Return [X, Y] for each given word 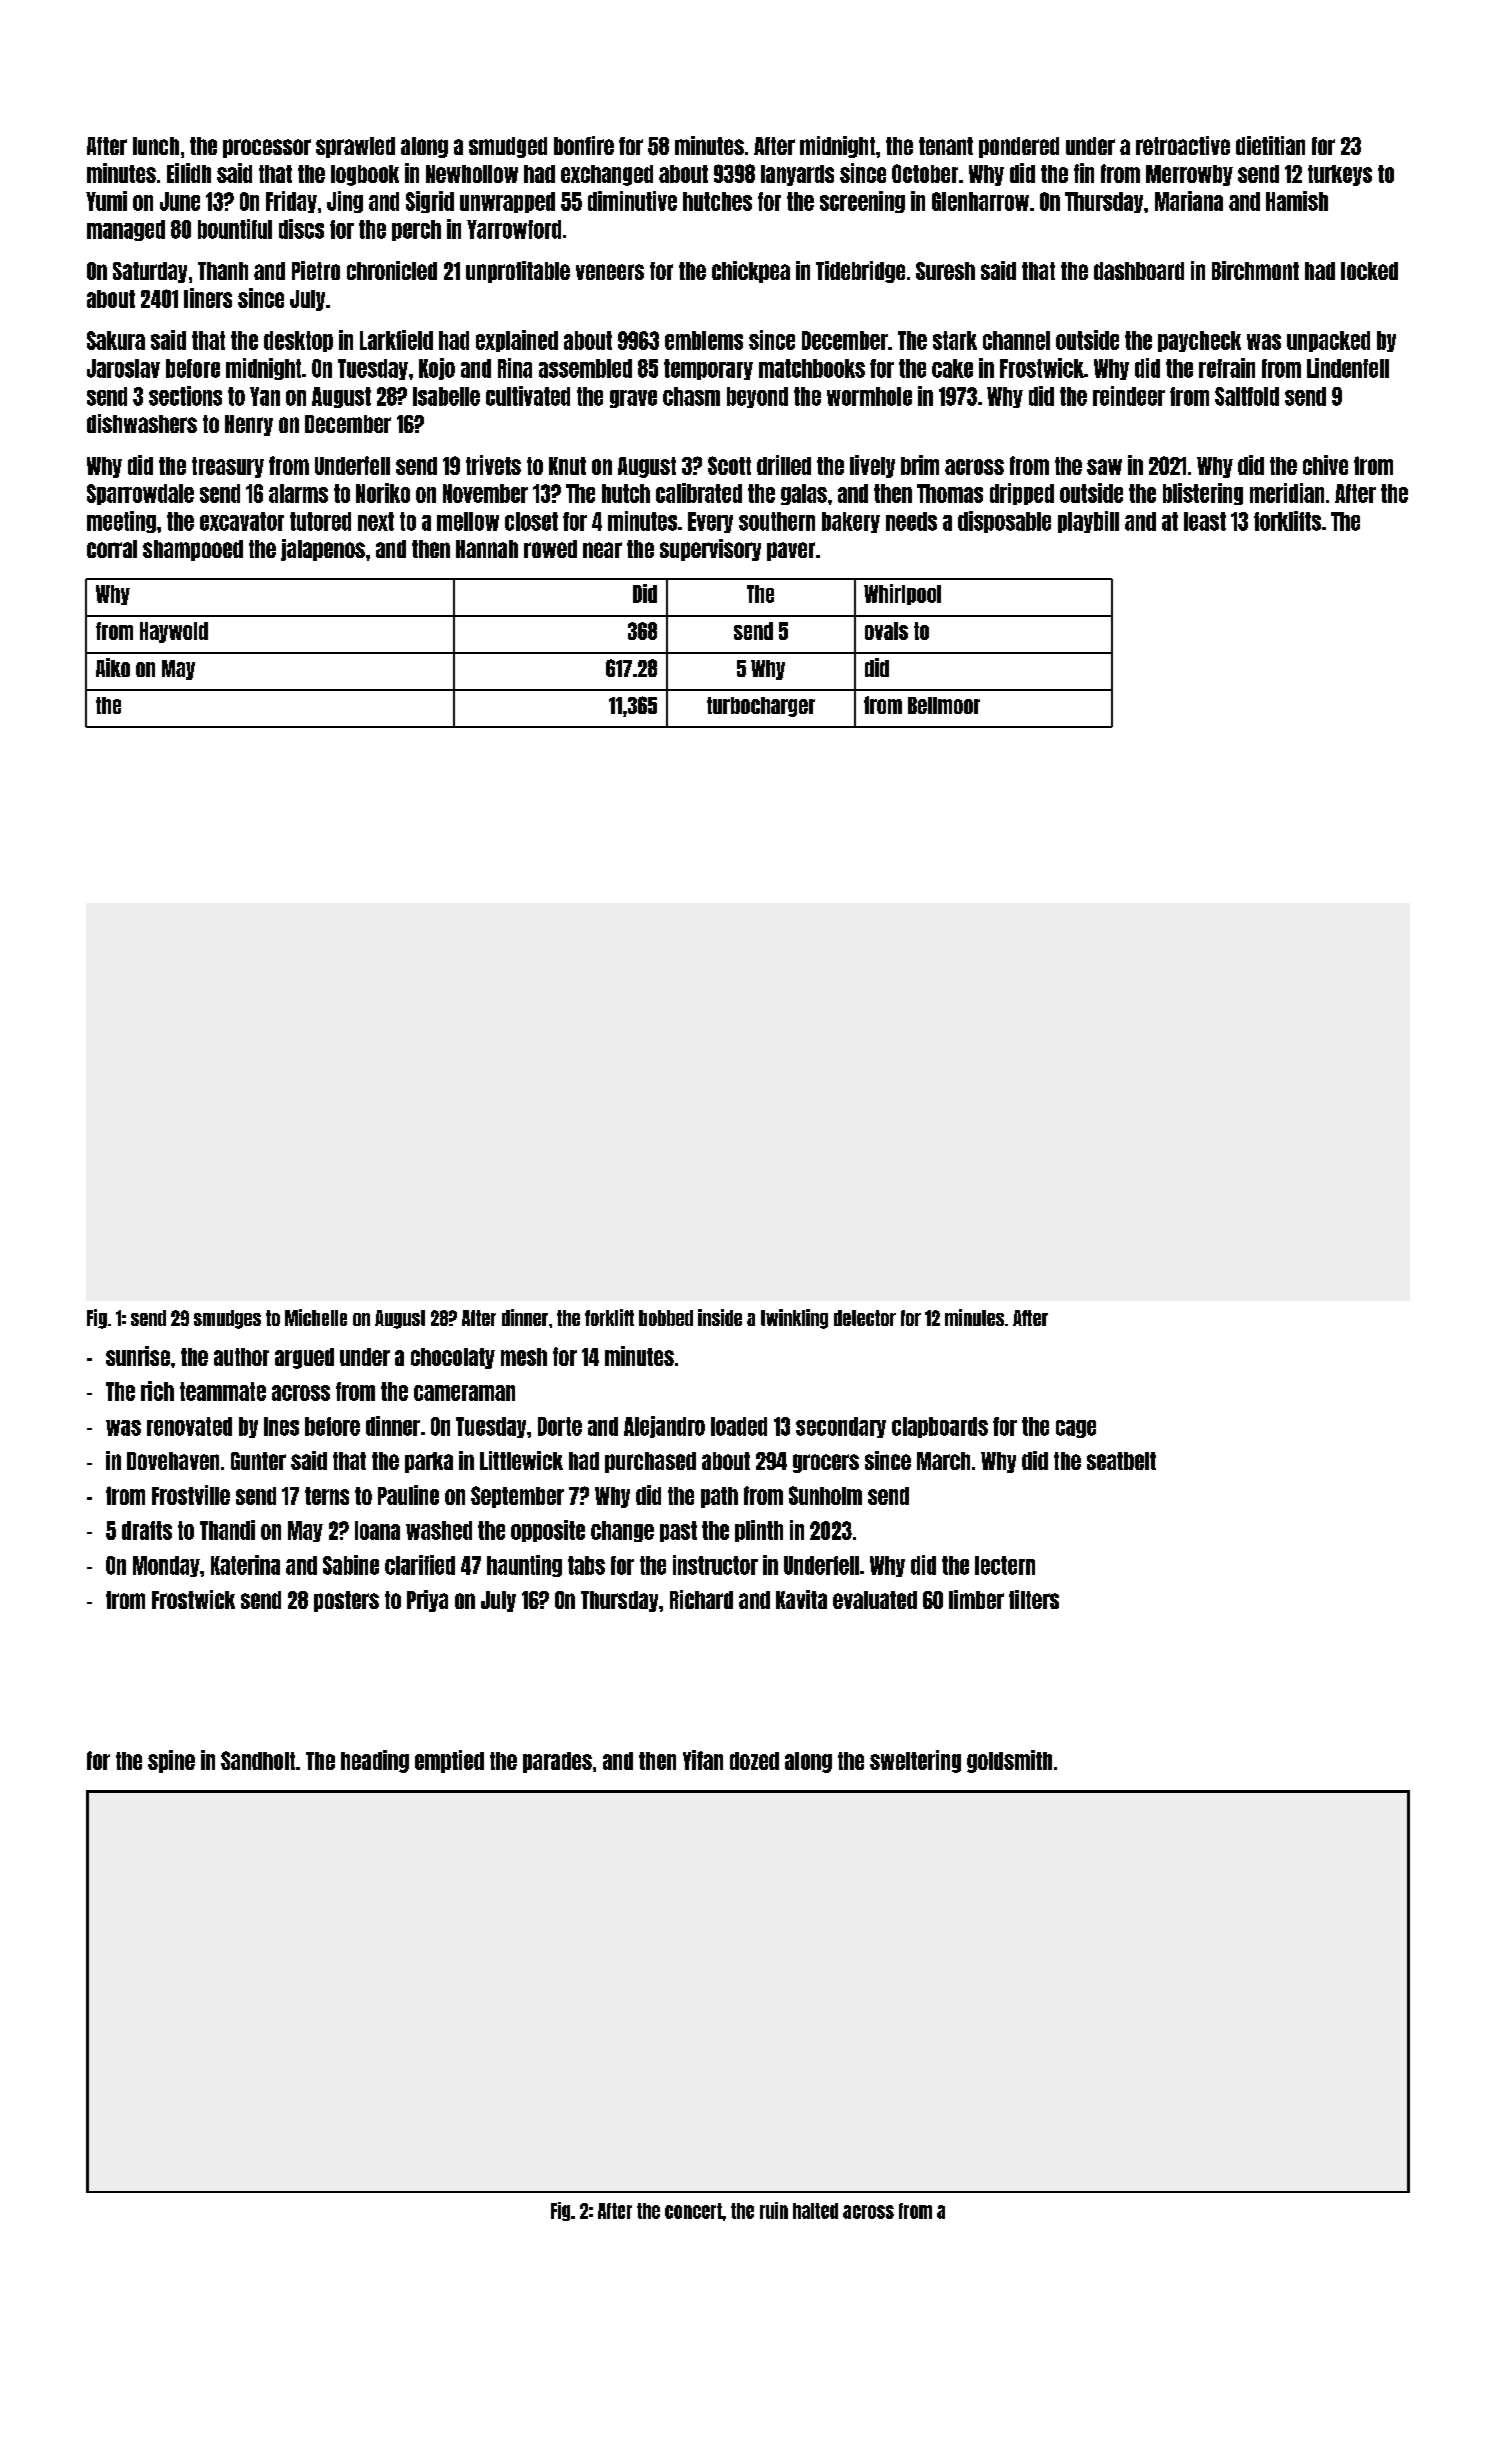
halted [815, 2211]
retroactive [1183, 145]
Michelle [316, 1317]
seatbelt [1121, 1461]
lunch [156, 146]
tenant [946, 146]
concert [693, 2211]
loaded [739, 1426]
